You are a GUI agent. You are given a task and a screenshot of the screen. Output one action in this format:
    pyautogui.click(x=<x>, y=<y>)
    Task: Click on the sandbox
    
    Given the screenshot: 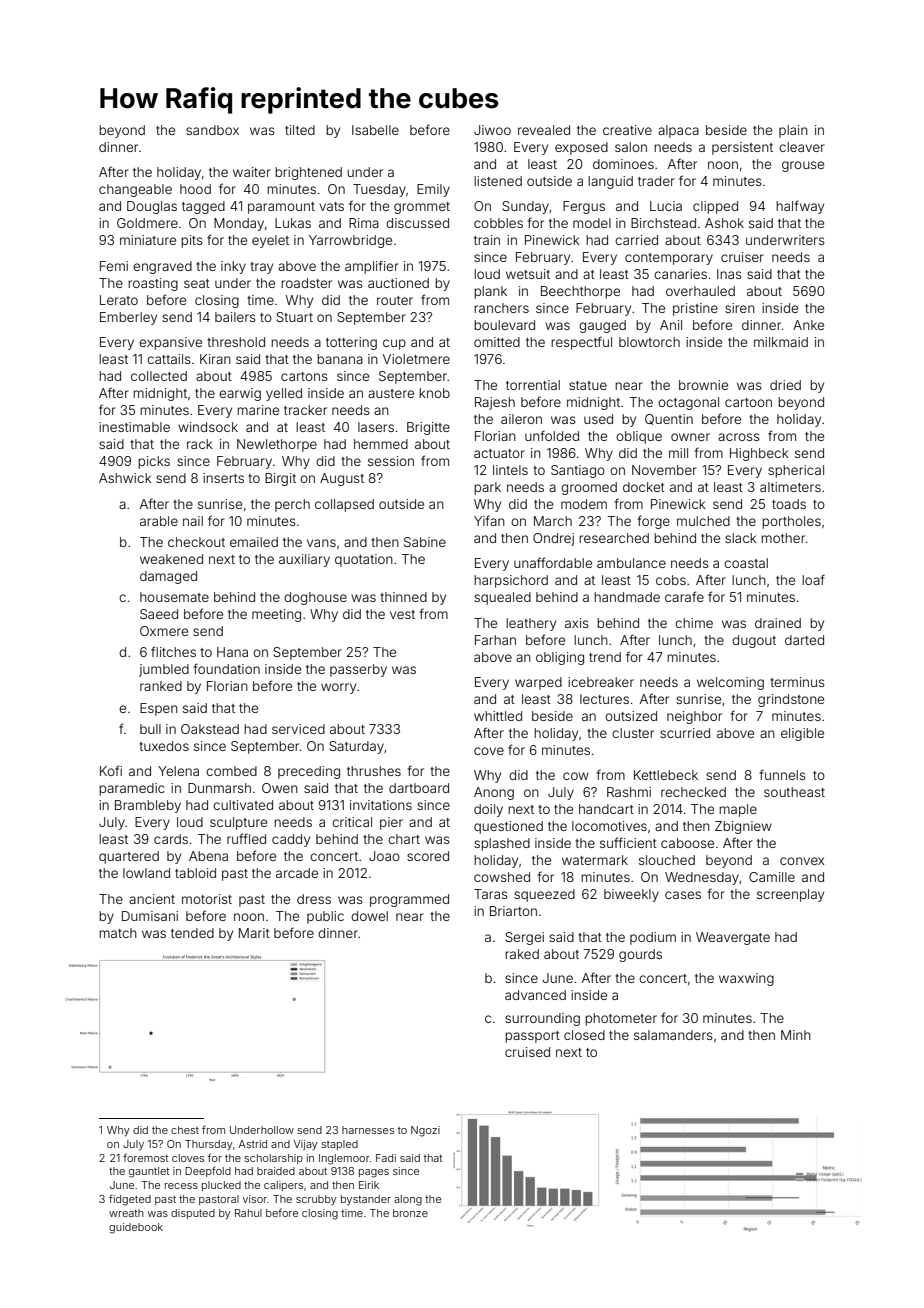 What is the action you would take?
    pyautogui.click(x=212, y=130)
